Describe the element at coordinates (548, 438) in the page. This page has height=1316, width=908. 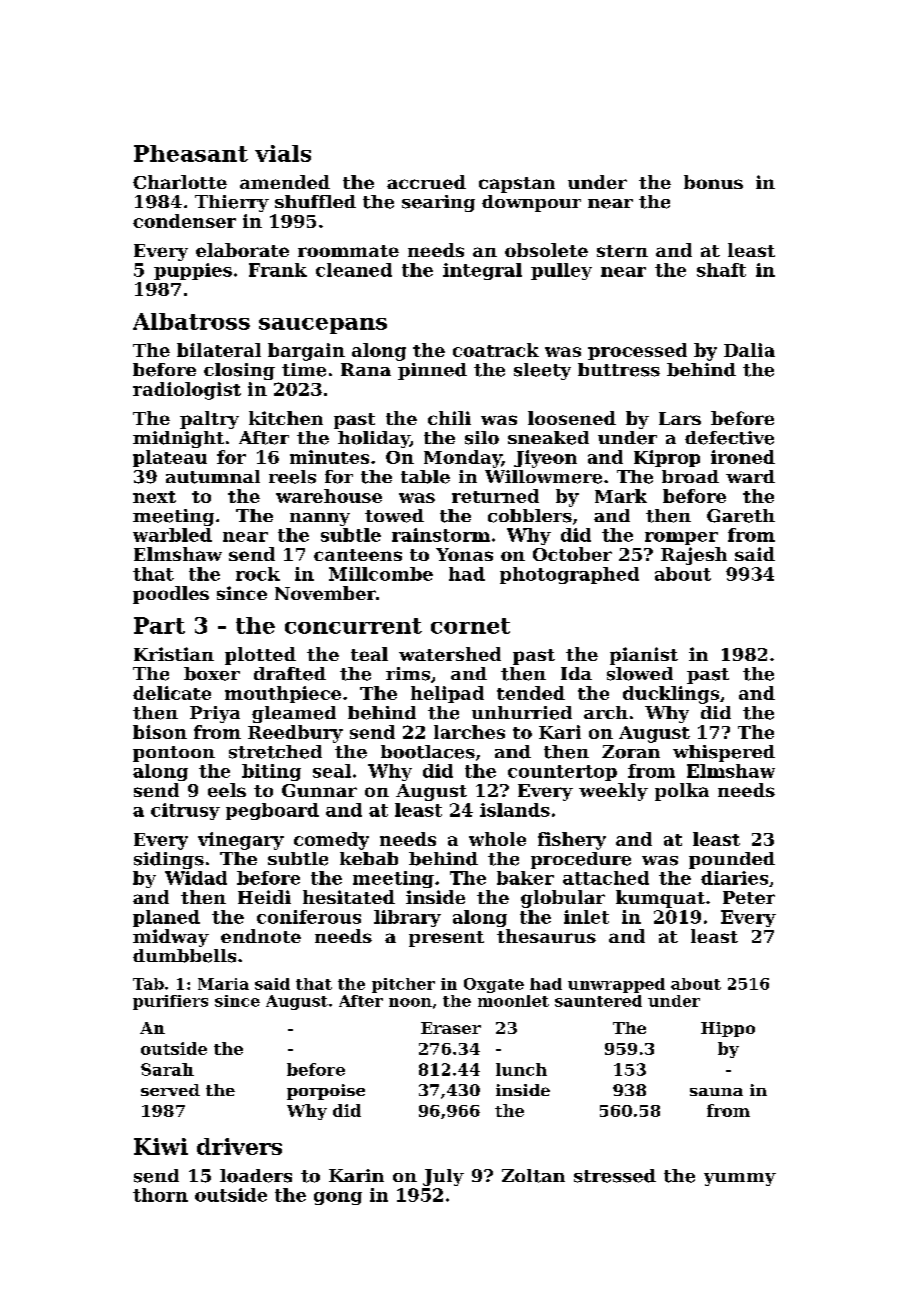
I see `sneaked` at that location.
